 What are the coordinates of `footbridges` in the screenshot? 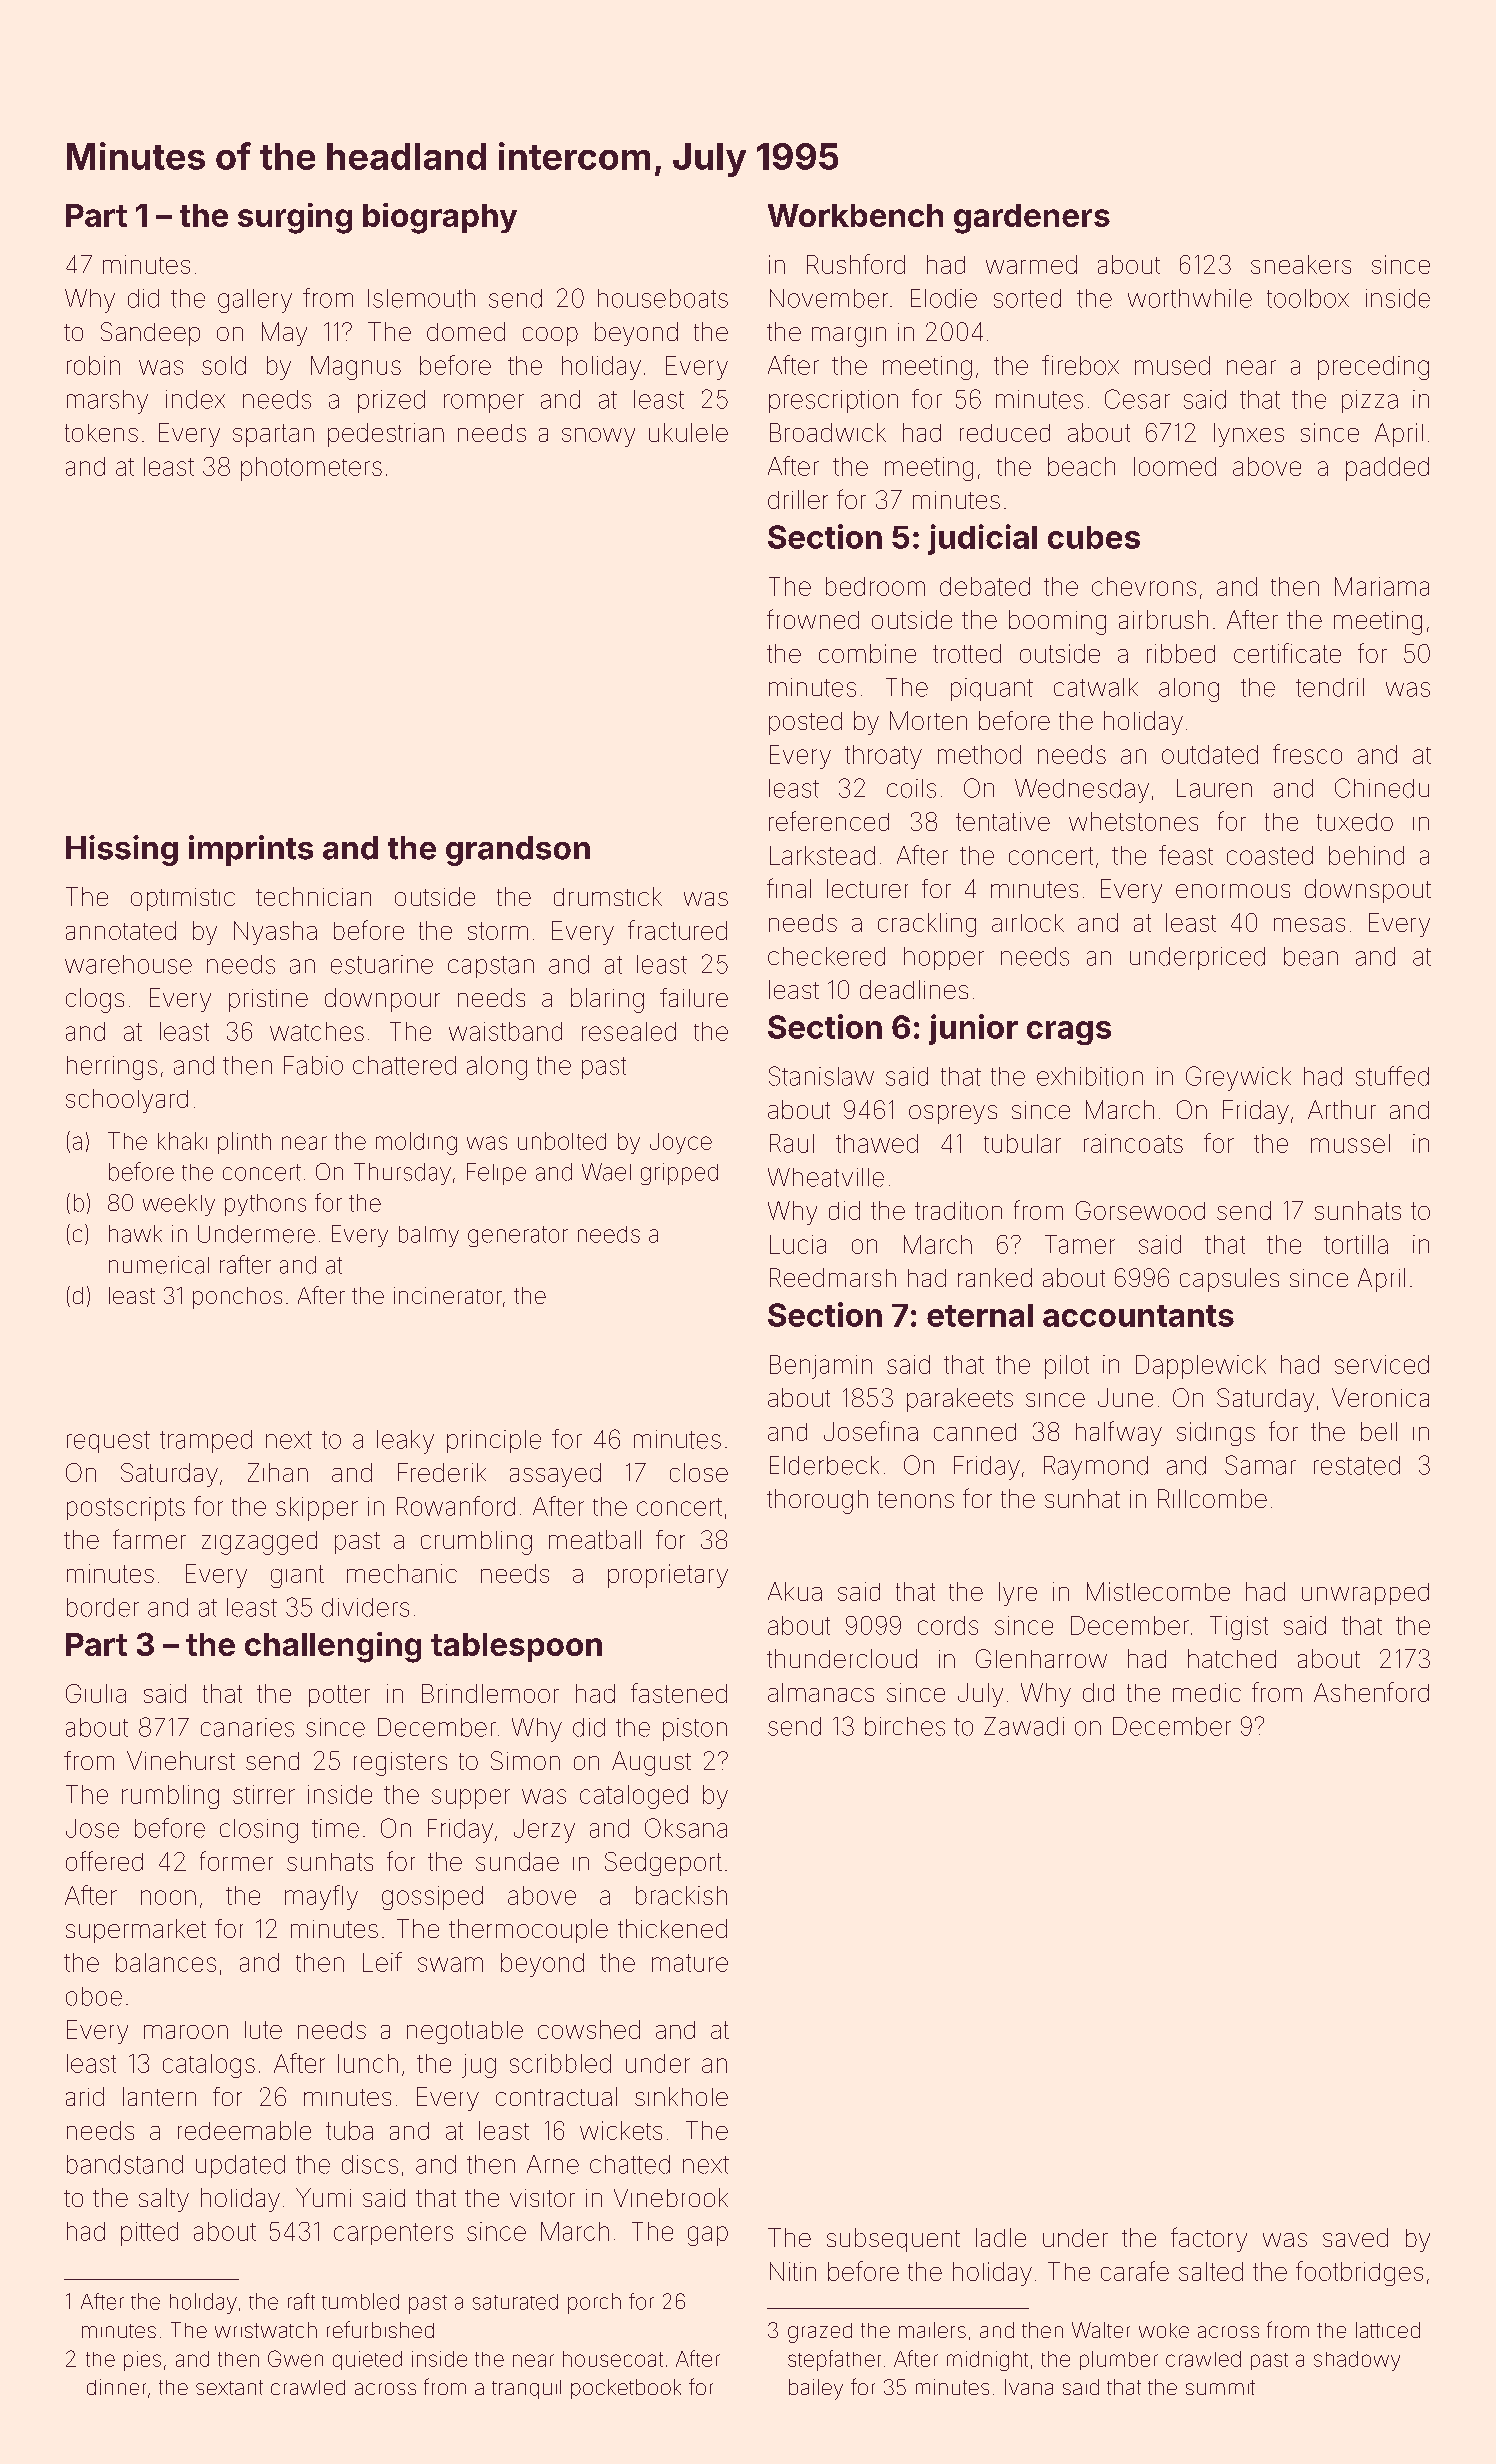 It's located at (1359, 2273).
